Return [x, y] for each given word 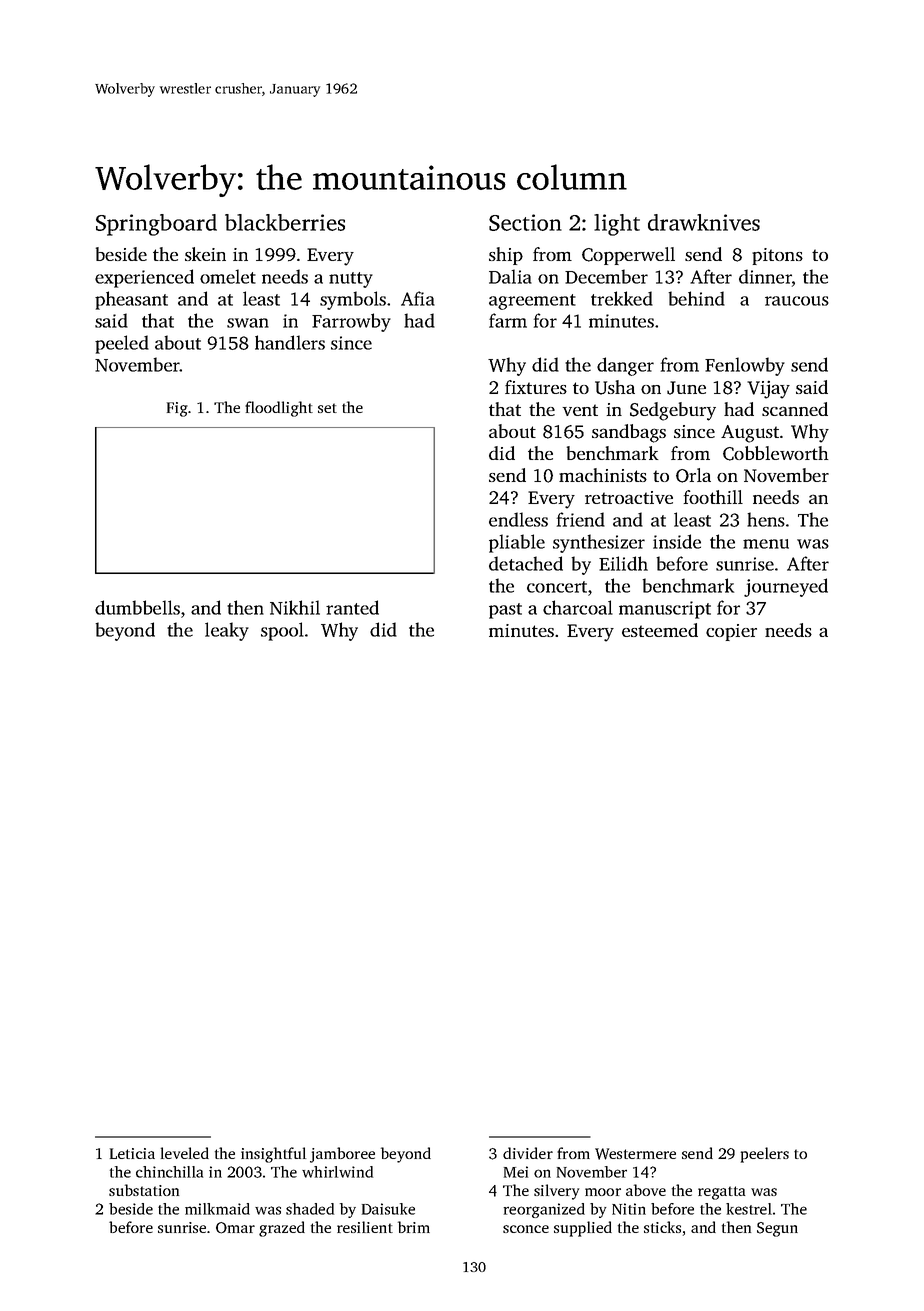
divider [528, 1153]
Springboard [156, 225]
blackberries [285, 222]
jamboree [342, 1155]
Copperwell [628, 256]
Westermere [635, 1154]
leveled [185, 1153]
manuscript [665, 610]
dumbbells [137, 607]
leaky [227, 631]
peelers [765, 1155]
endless [518, 519]
